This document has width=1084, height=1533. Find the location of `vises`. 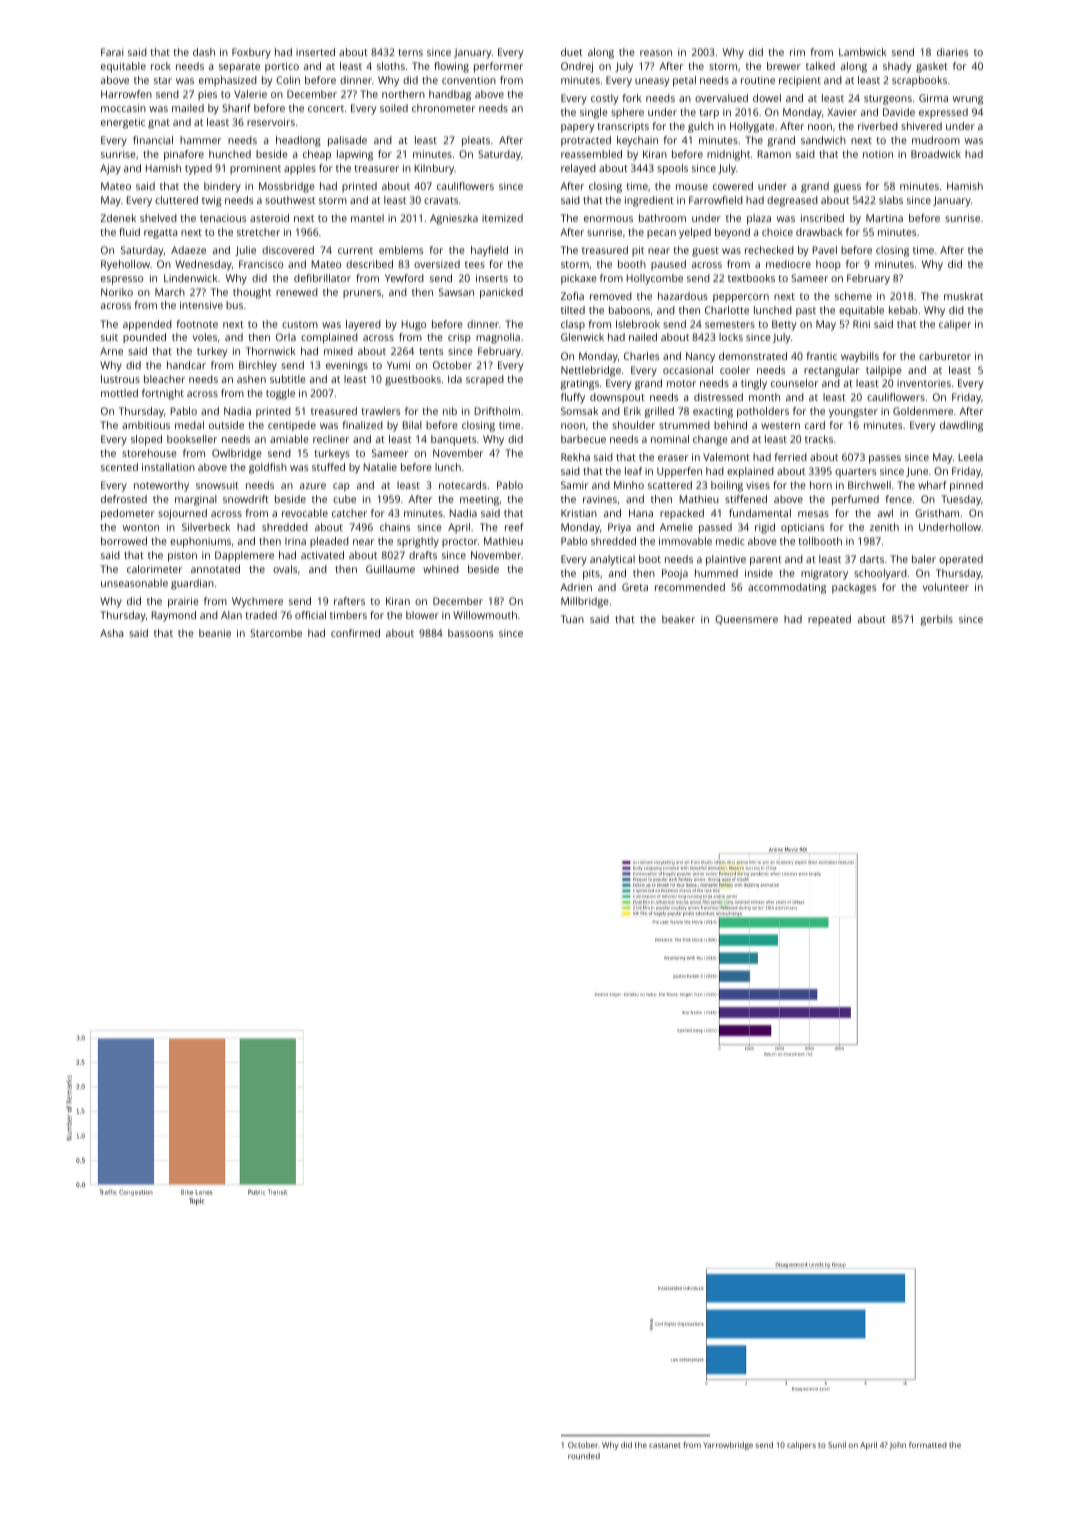

vises is located at coordinates (758, 485).
